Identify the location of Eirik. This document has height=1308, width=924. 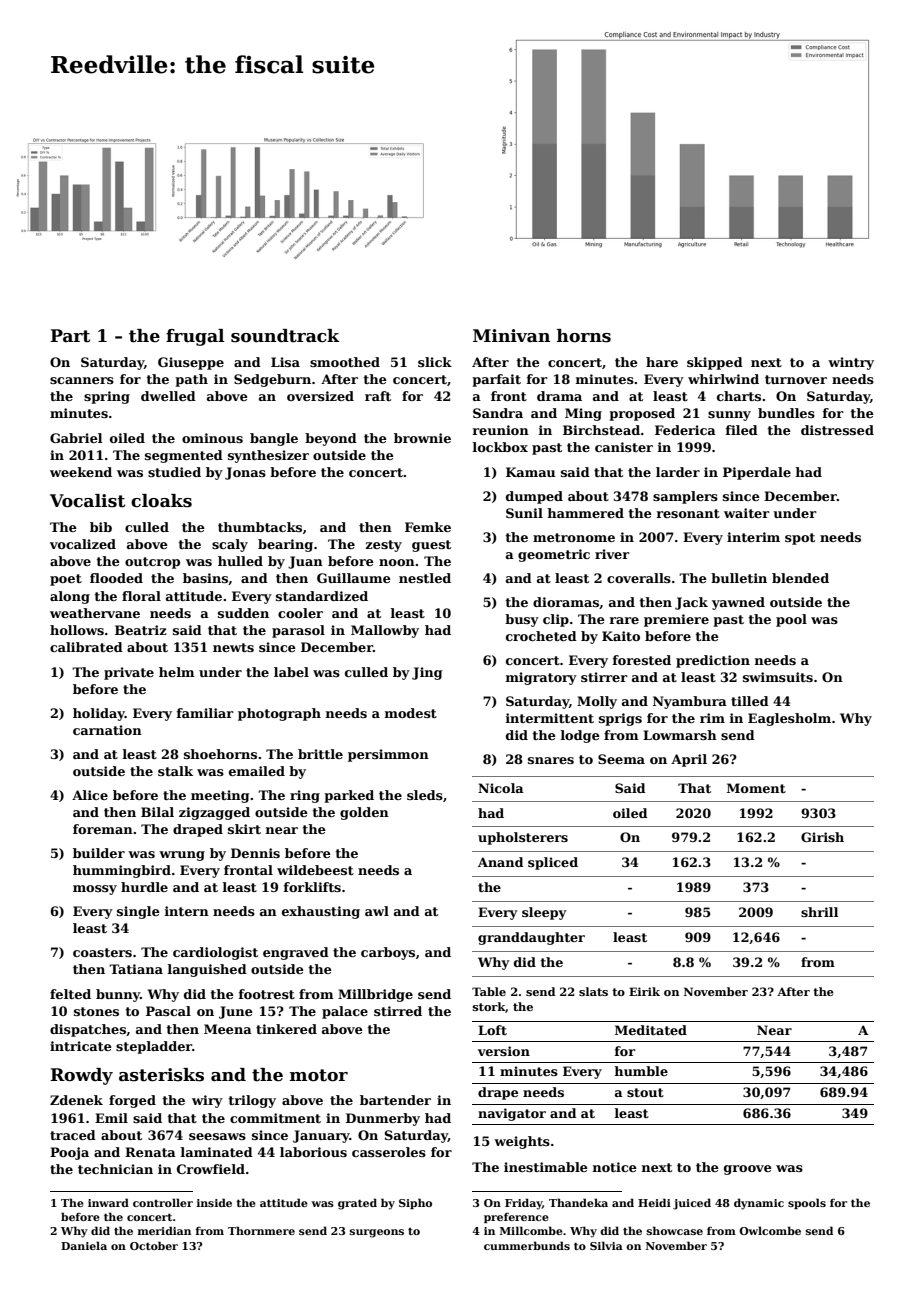
(644, 991).
